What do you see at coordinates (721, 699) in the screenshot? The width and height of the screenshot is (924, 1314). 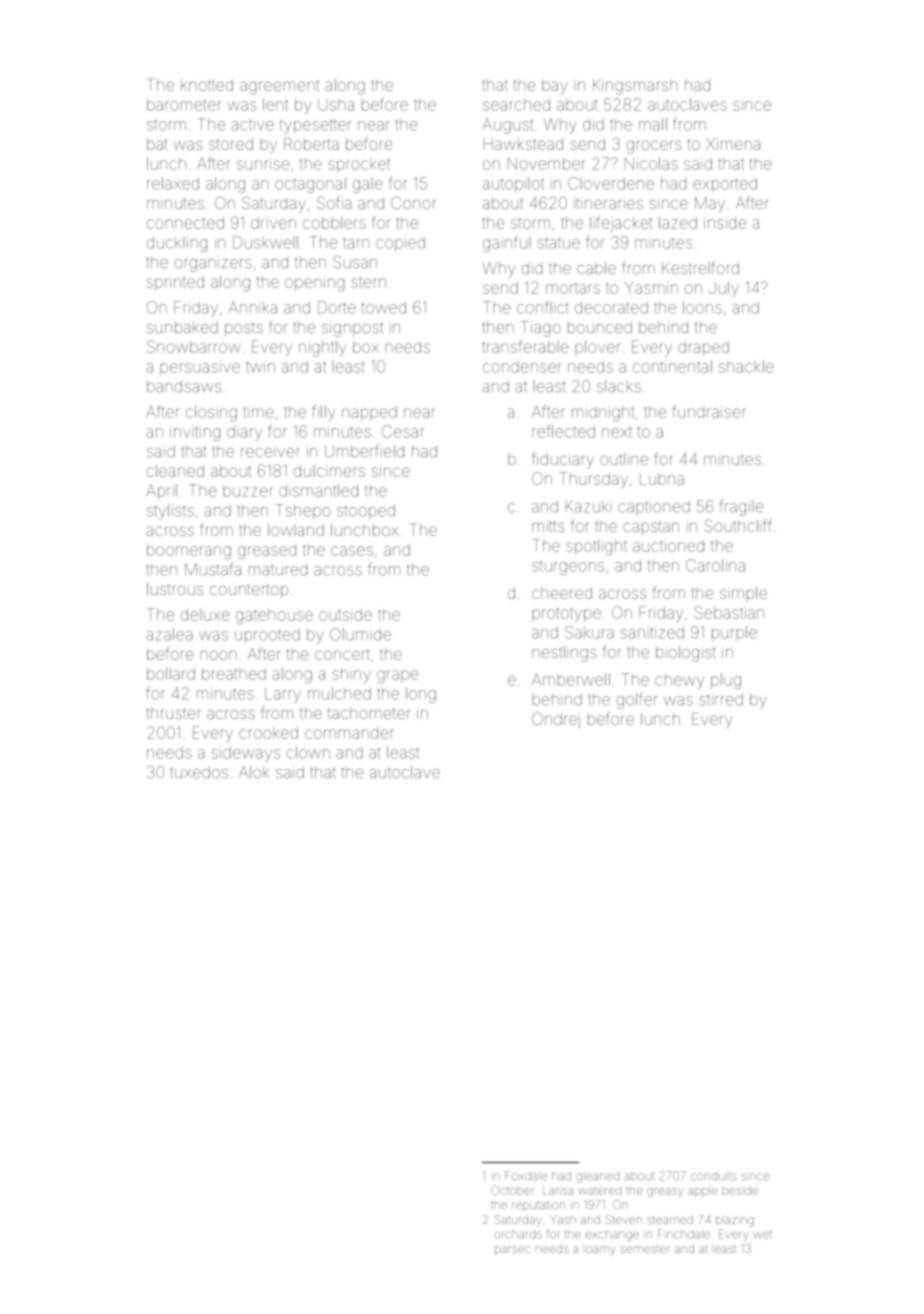 I see `stirred` at bounding box center [721, 699].
